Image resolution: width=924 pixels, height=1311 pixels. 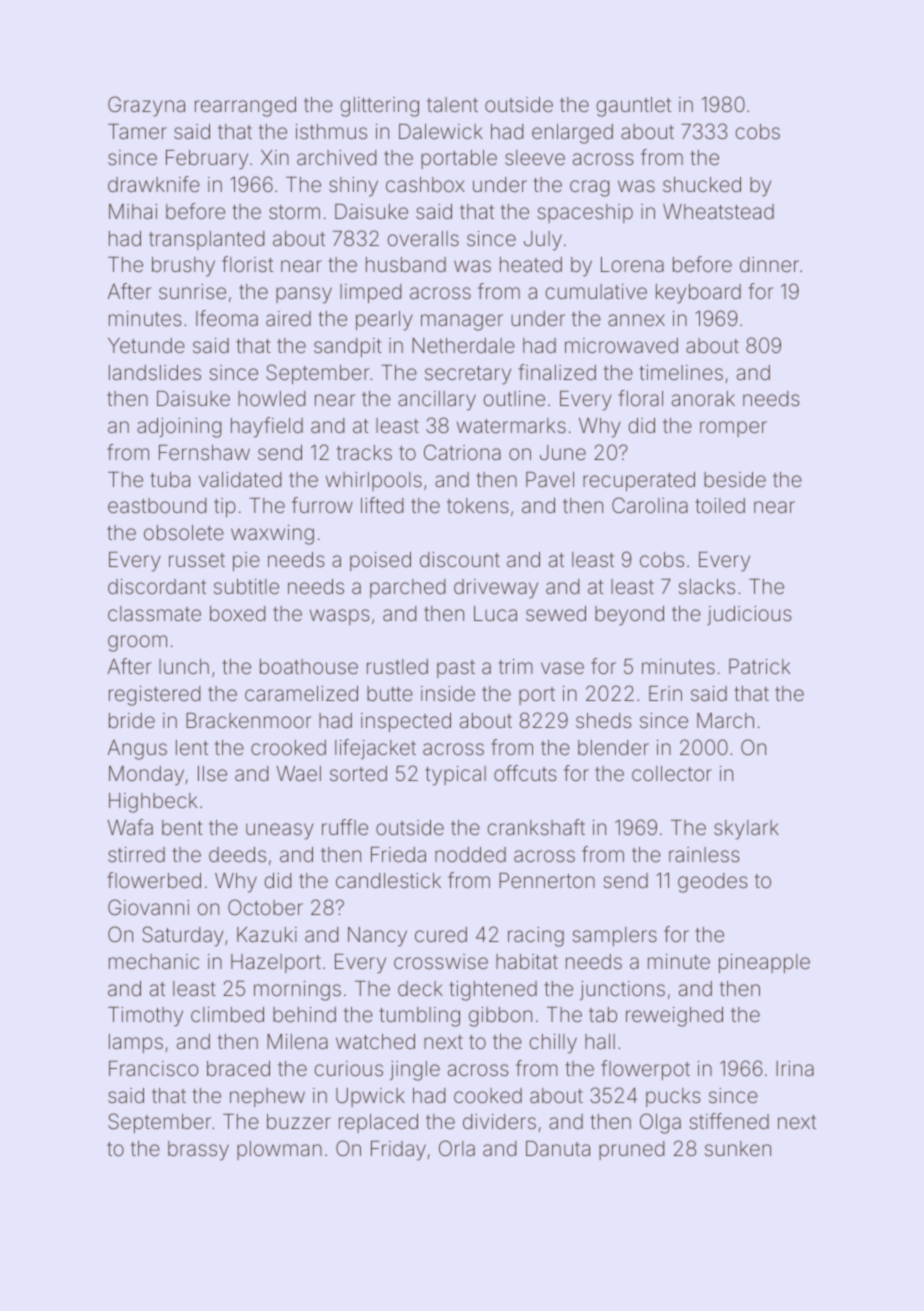 What do you see at coordinates (702, 184) in the image?
I see `shucked` at bounding box center [702, 184].
